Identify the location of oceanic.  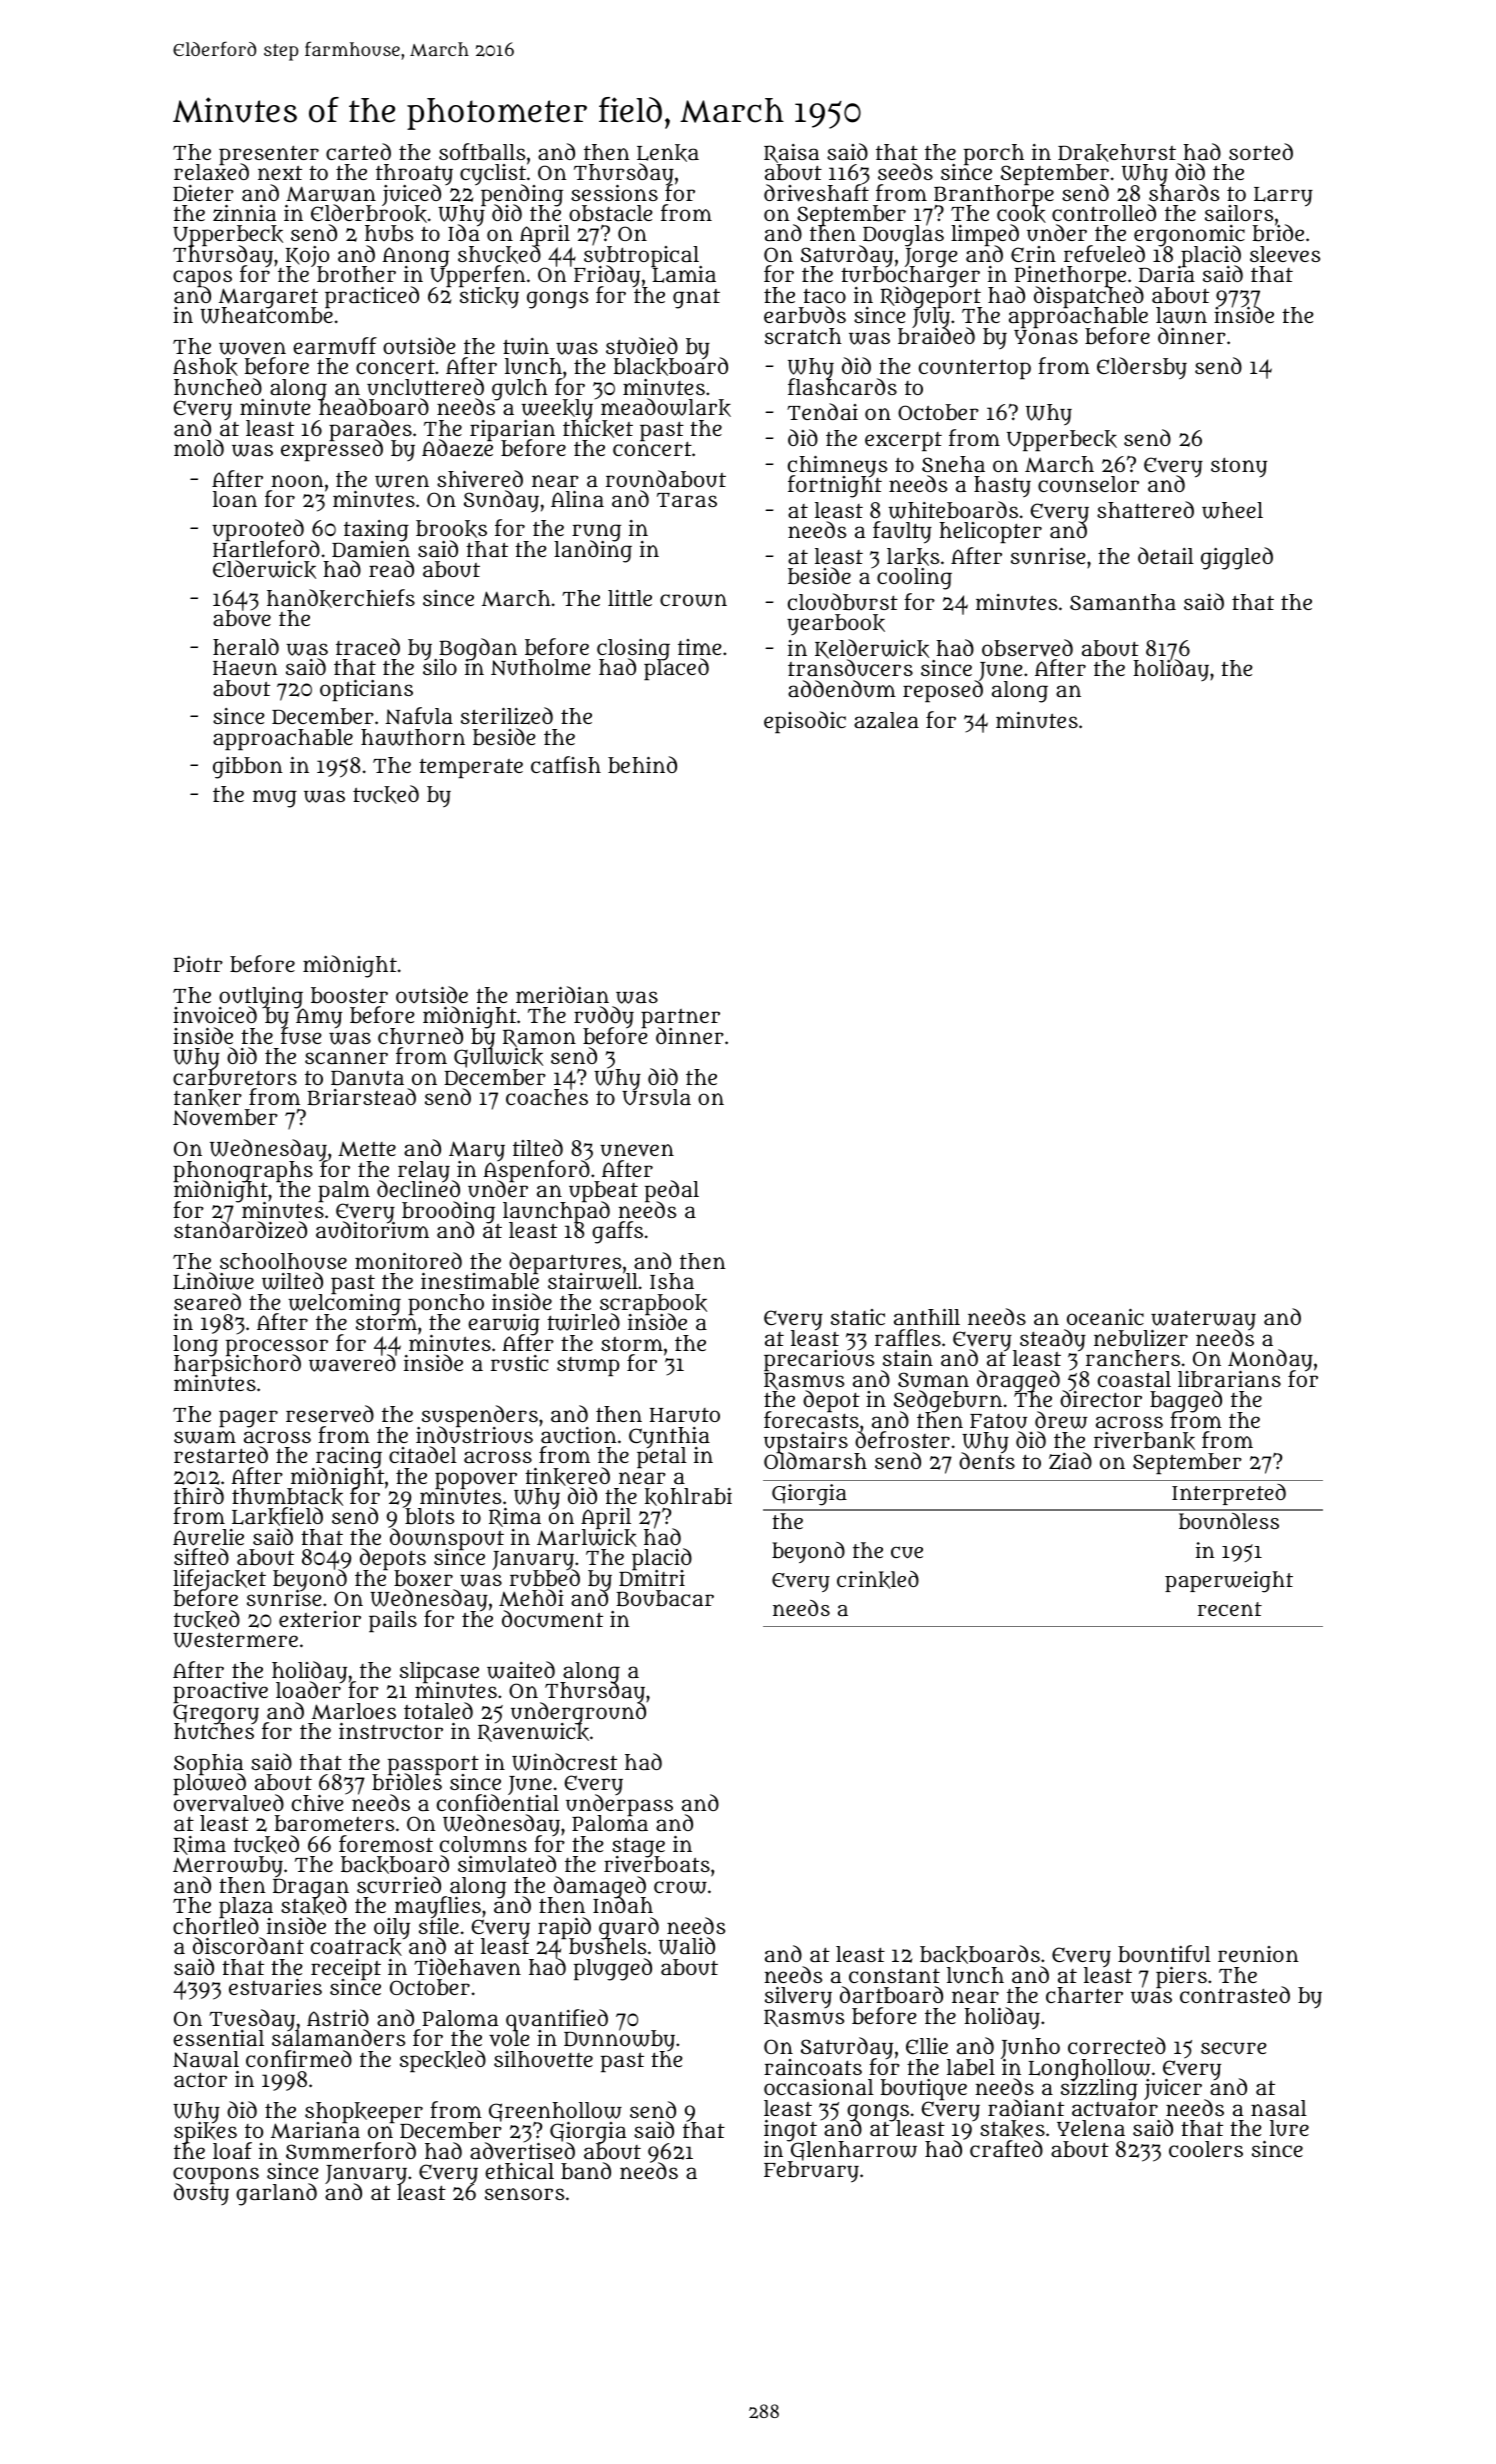
(1105, 1316).
